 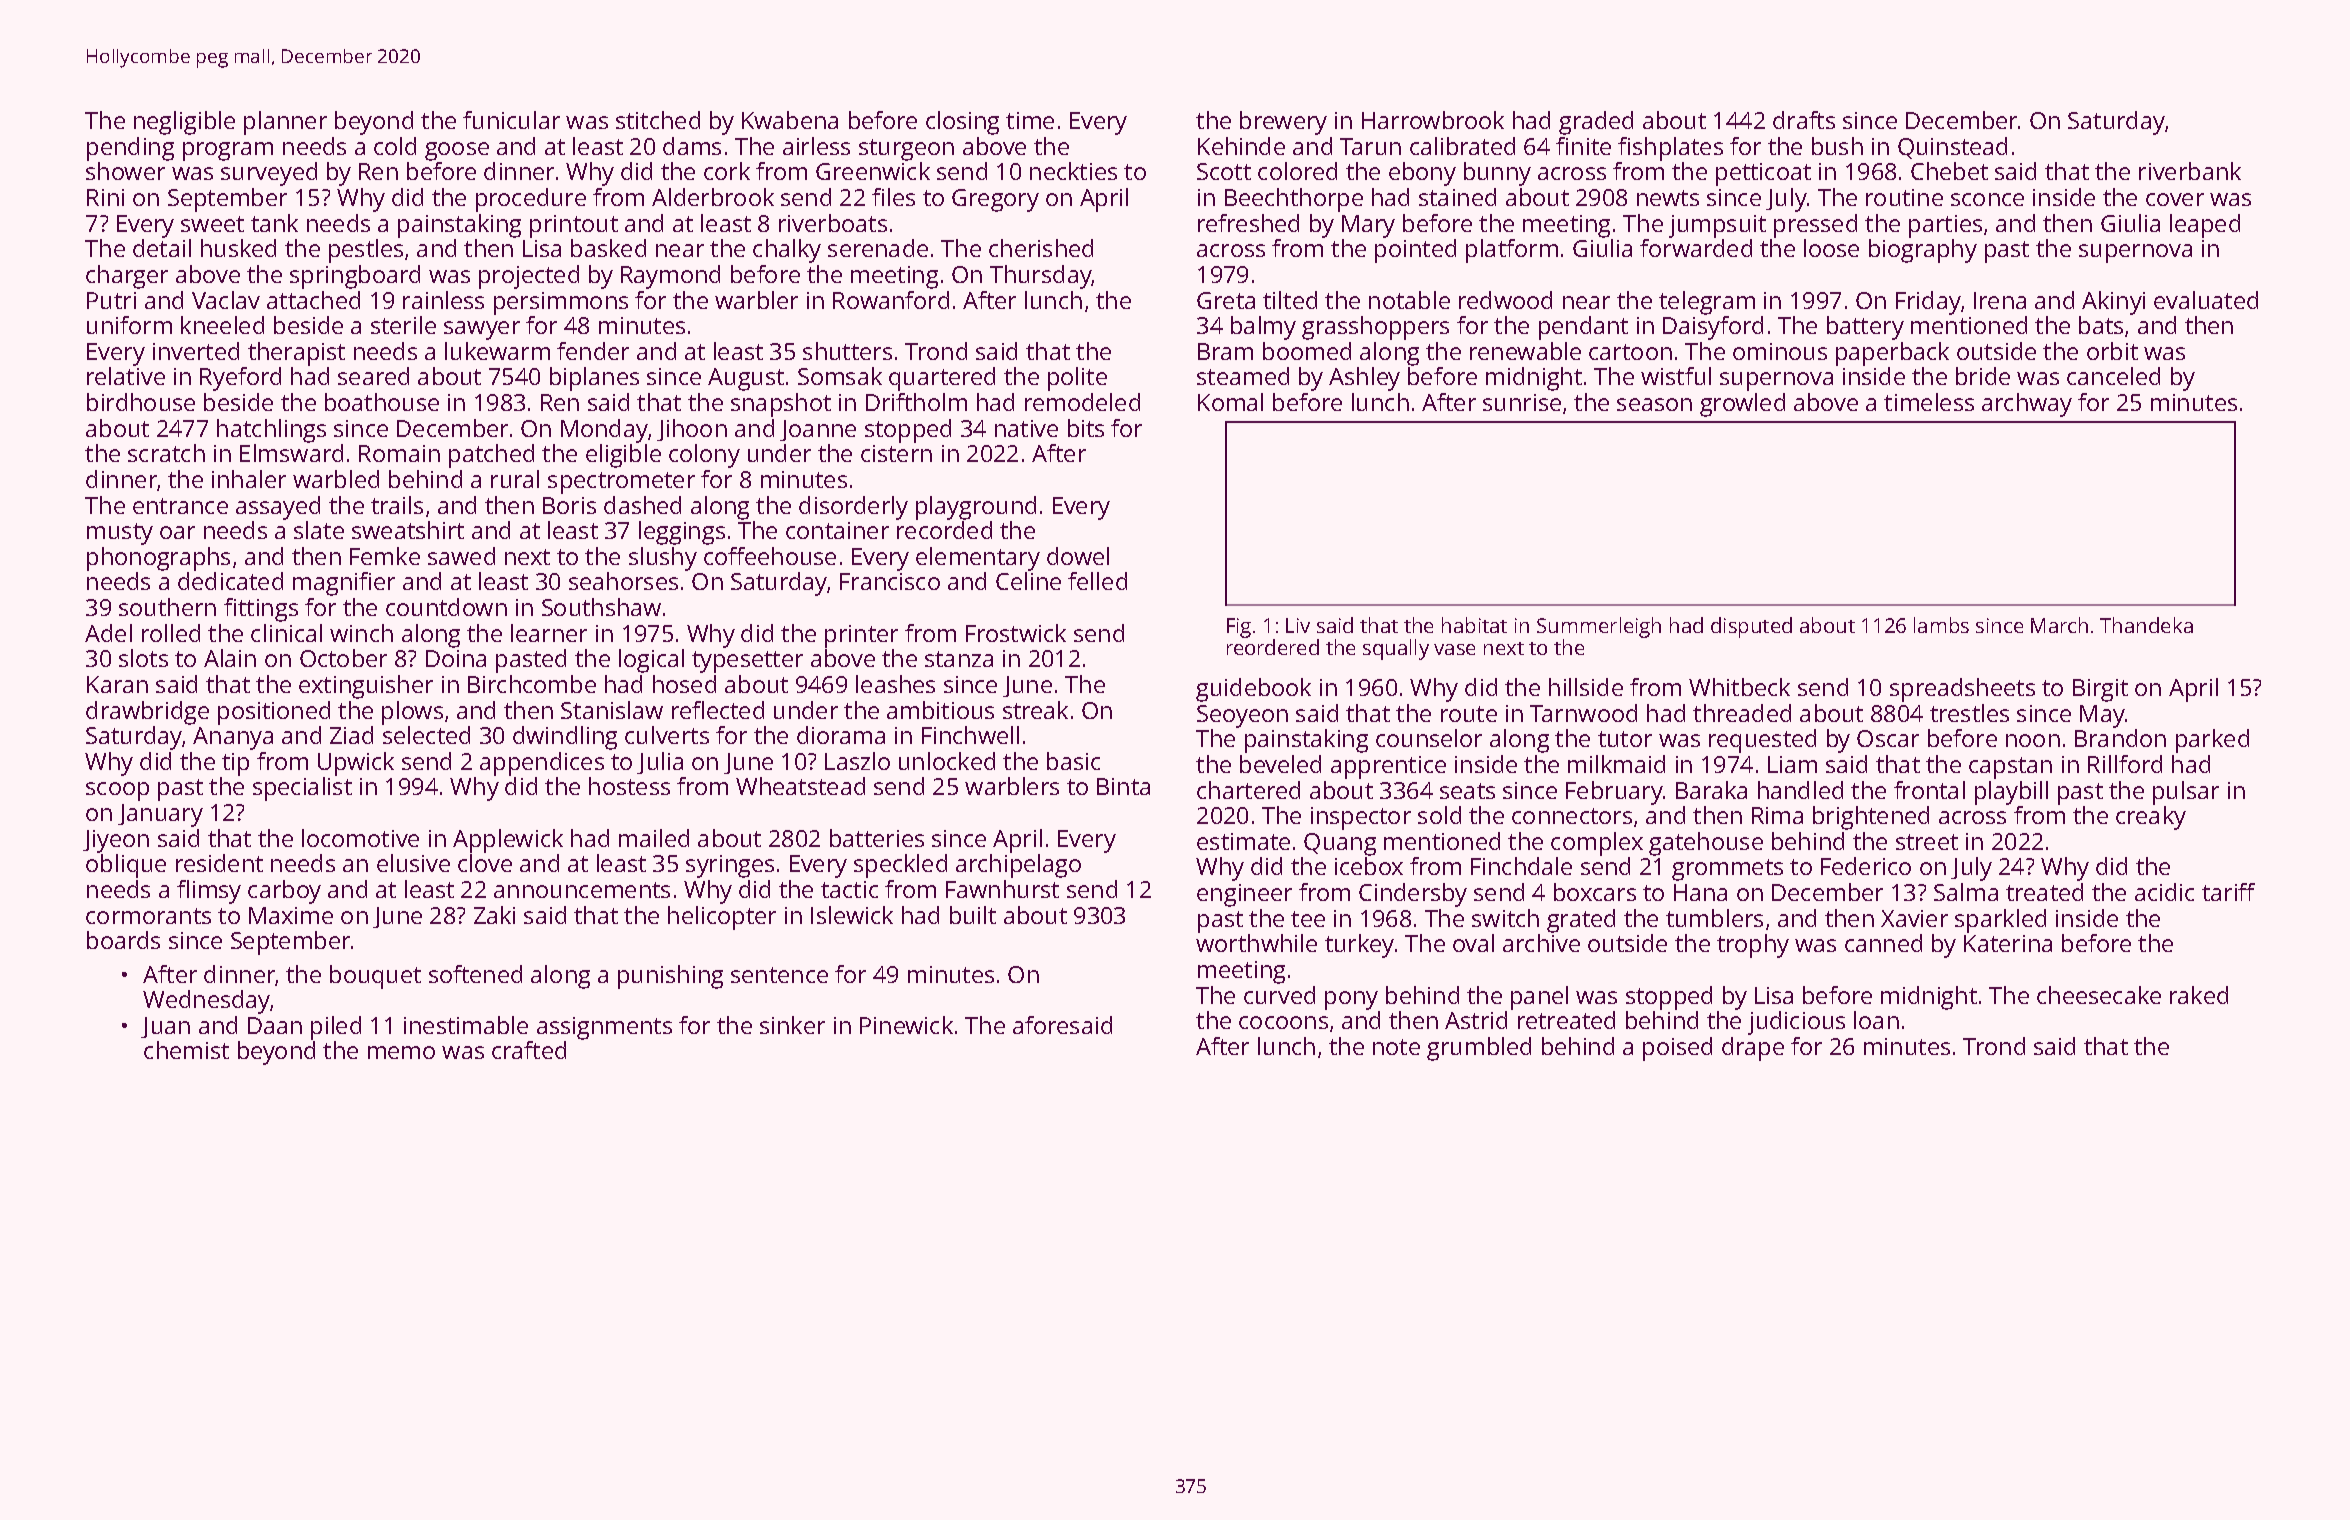 What do you see at coordinates (658, 120) in the screenshot?
I see `stitched` at bounding box center [658, 120].
